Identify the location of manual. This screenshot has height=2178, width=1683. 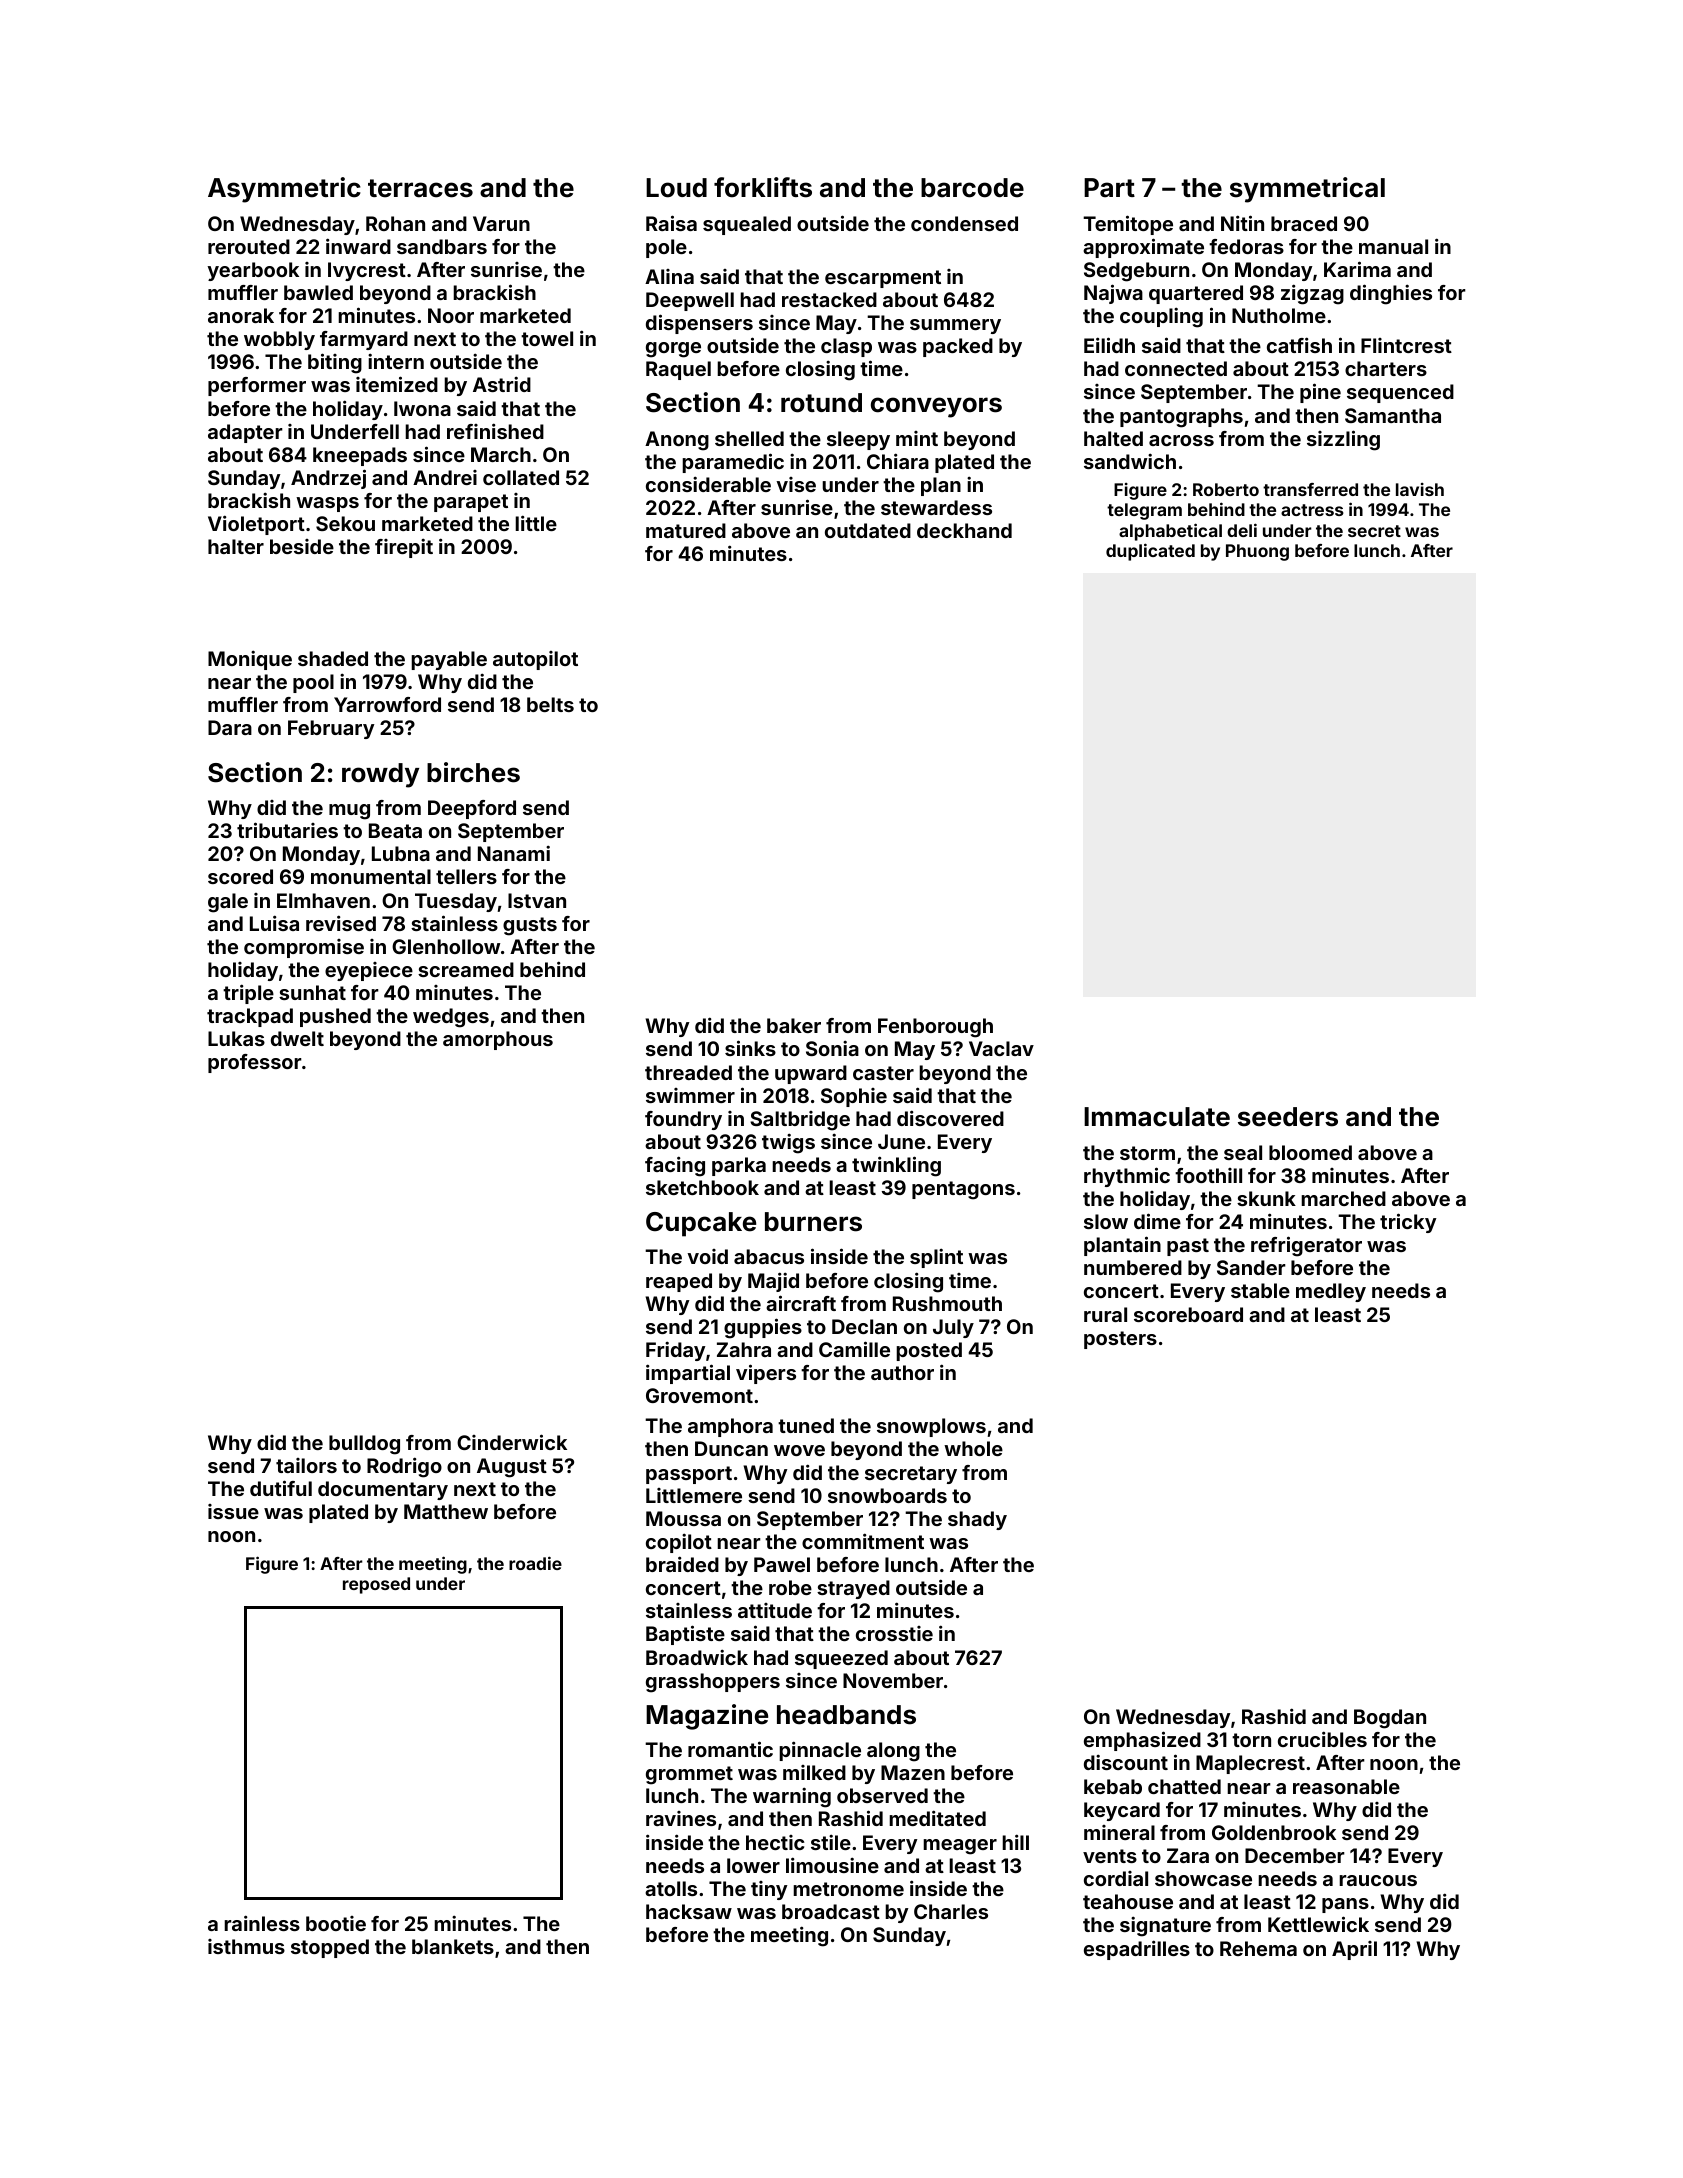
(1393, 246).
